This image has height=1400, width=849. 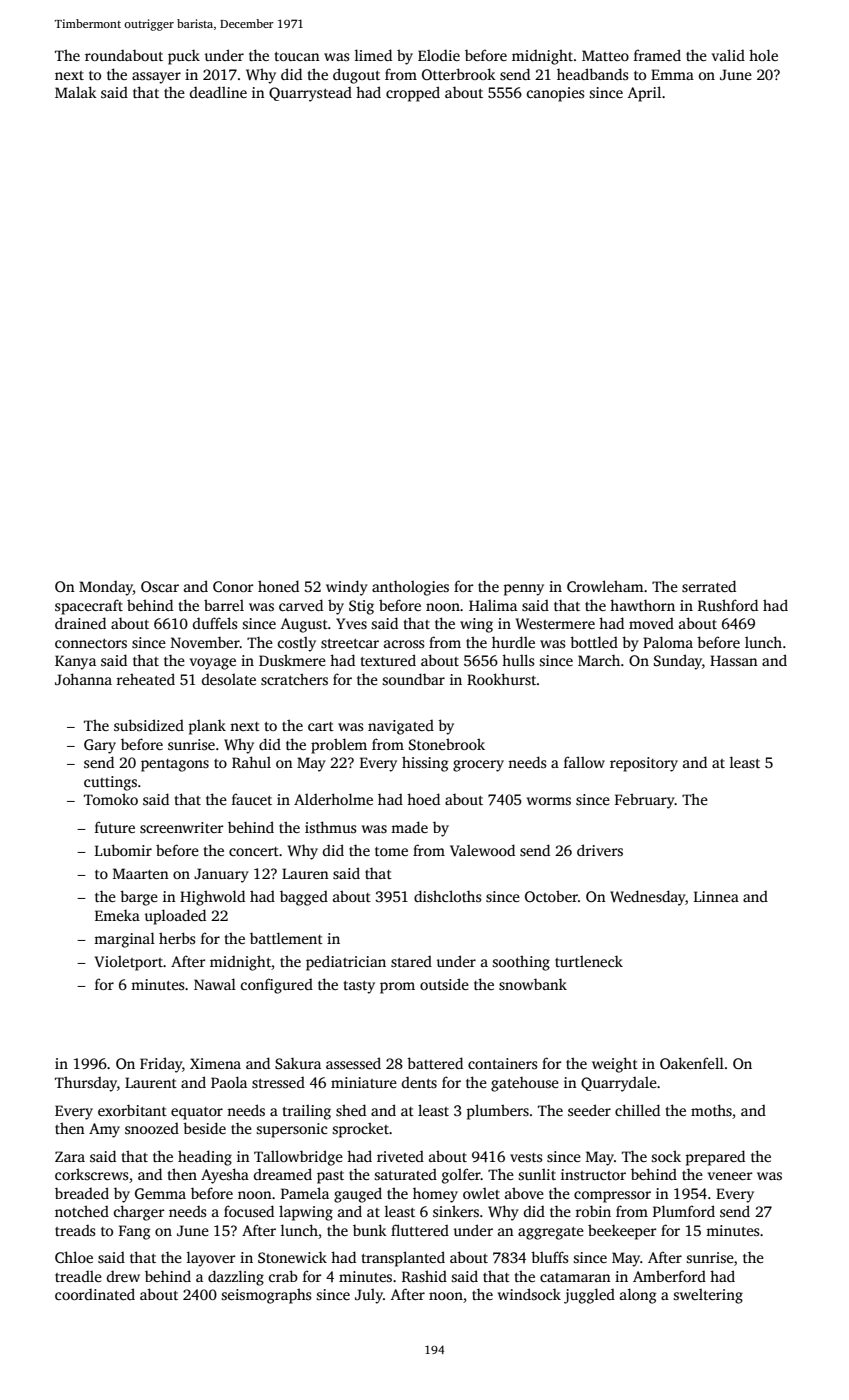 I want to click on Rookhurst, so click(x=502, y=679).
